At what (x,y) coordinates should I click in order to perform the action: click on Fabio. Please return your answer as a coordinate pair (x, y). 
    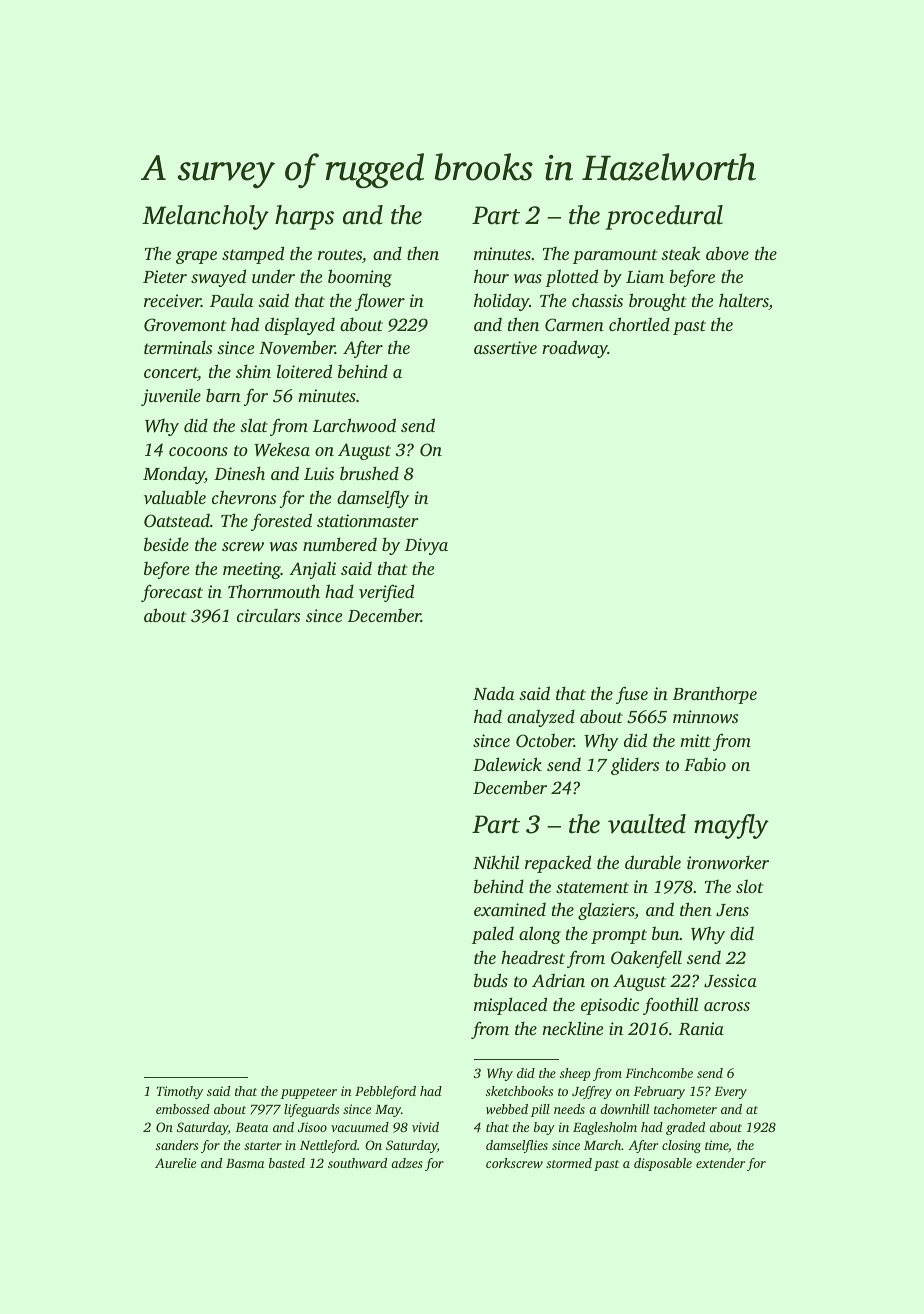
    Looking at the image, I should click on (705, 764).
